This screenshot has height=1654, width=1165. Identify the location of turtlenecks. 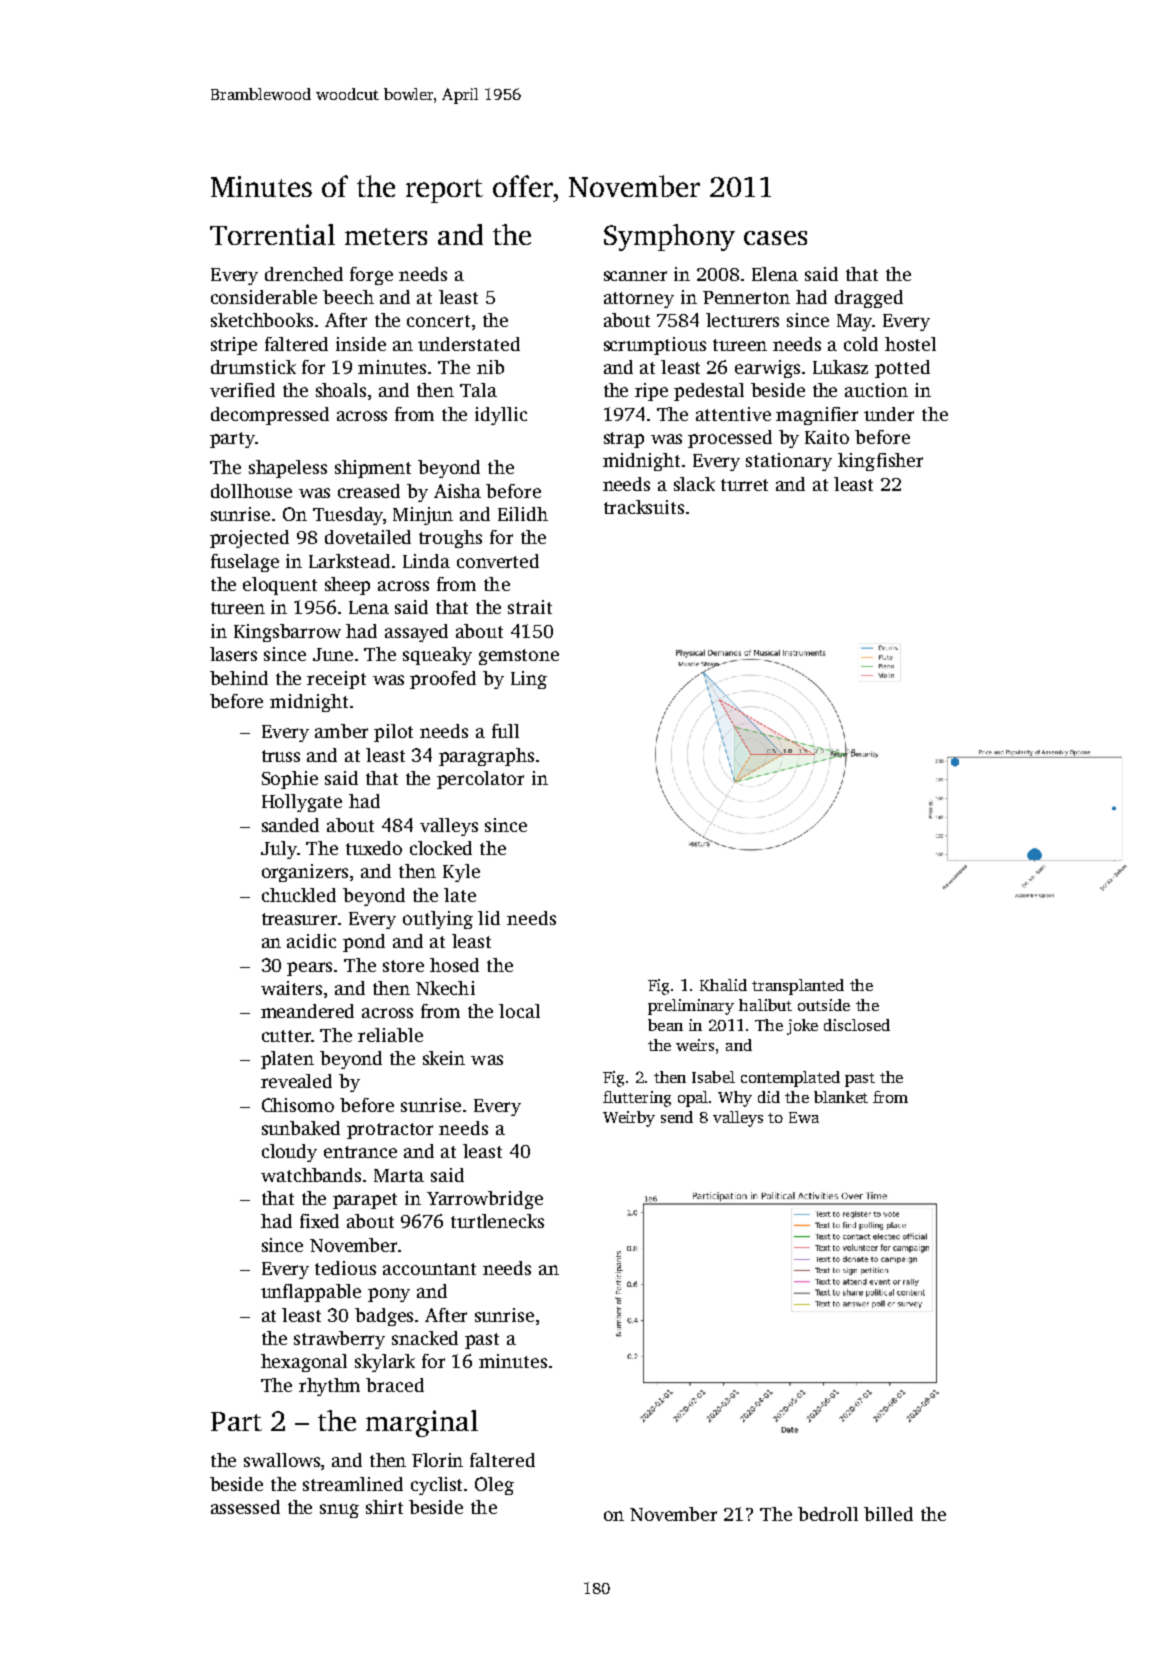
(497, 1221).
